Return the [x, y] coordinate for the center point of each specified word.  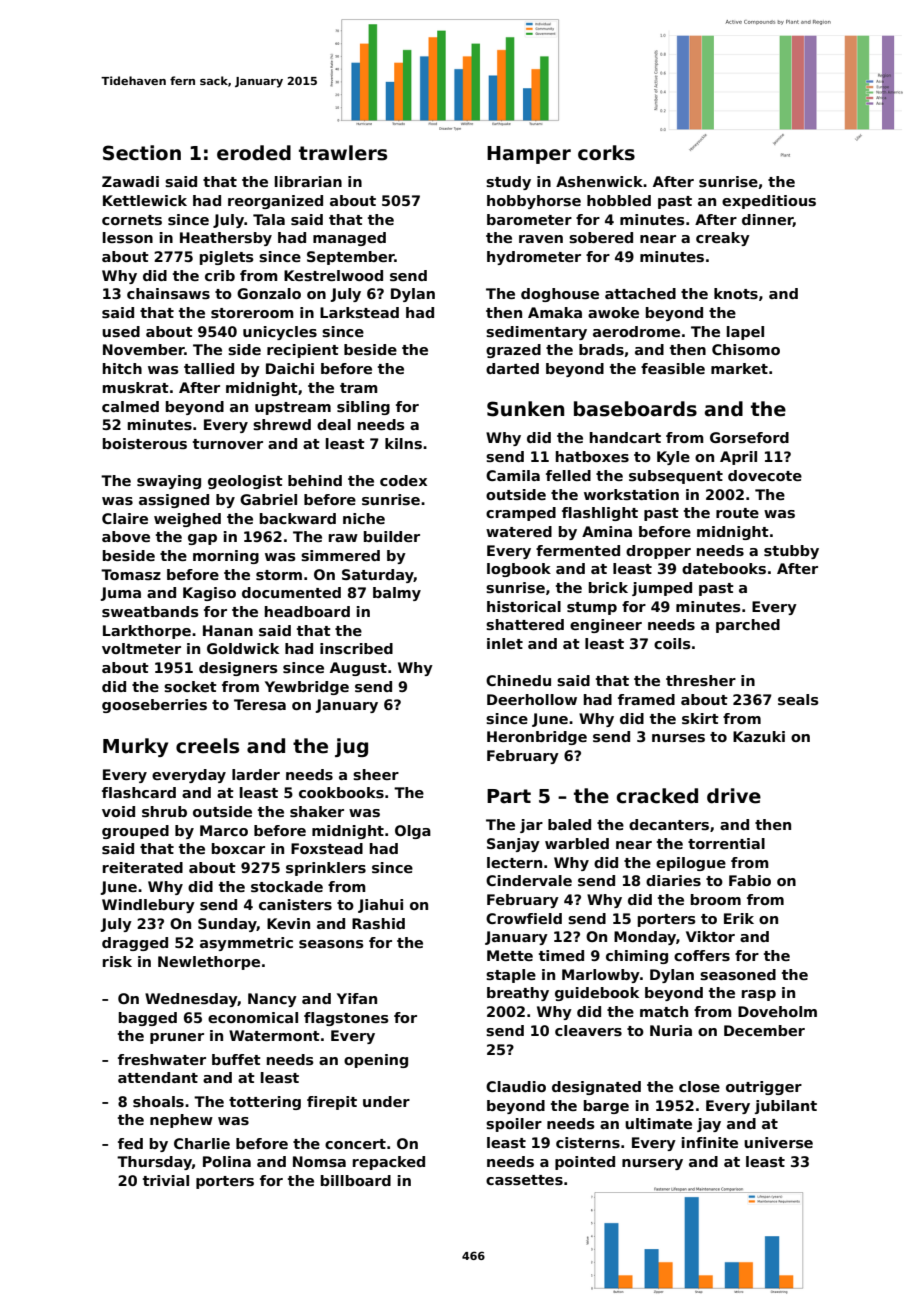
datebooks [724, 568]
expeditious [769, 202]
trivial [166, 1180]
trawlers [343, 153]
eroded [254, 153]
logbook [519, 570]
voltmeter [141, 648]
